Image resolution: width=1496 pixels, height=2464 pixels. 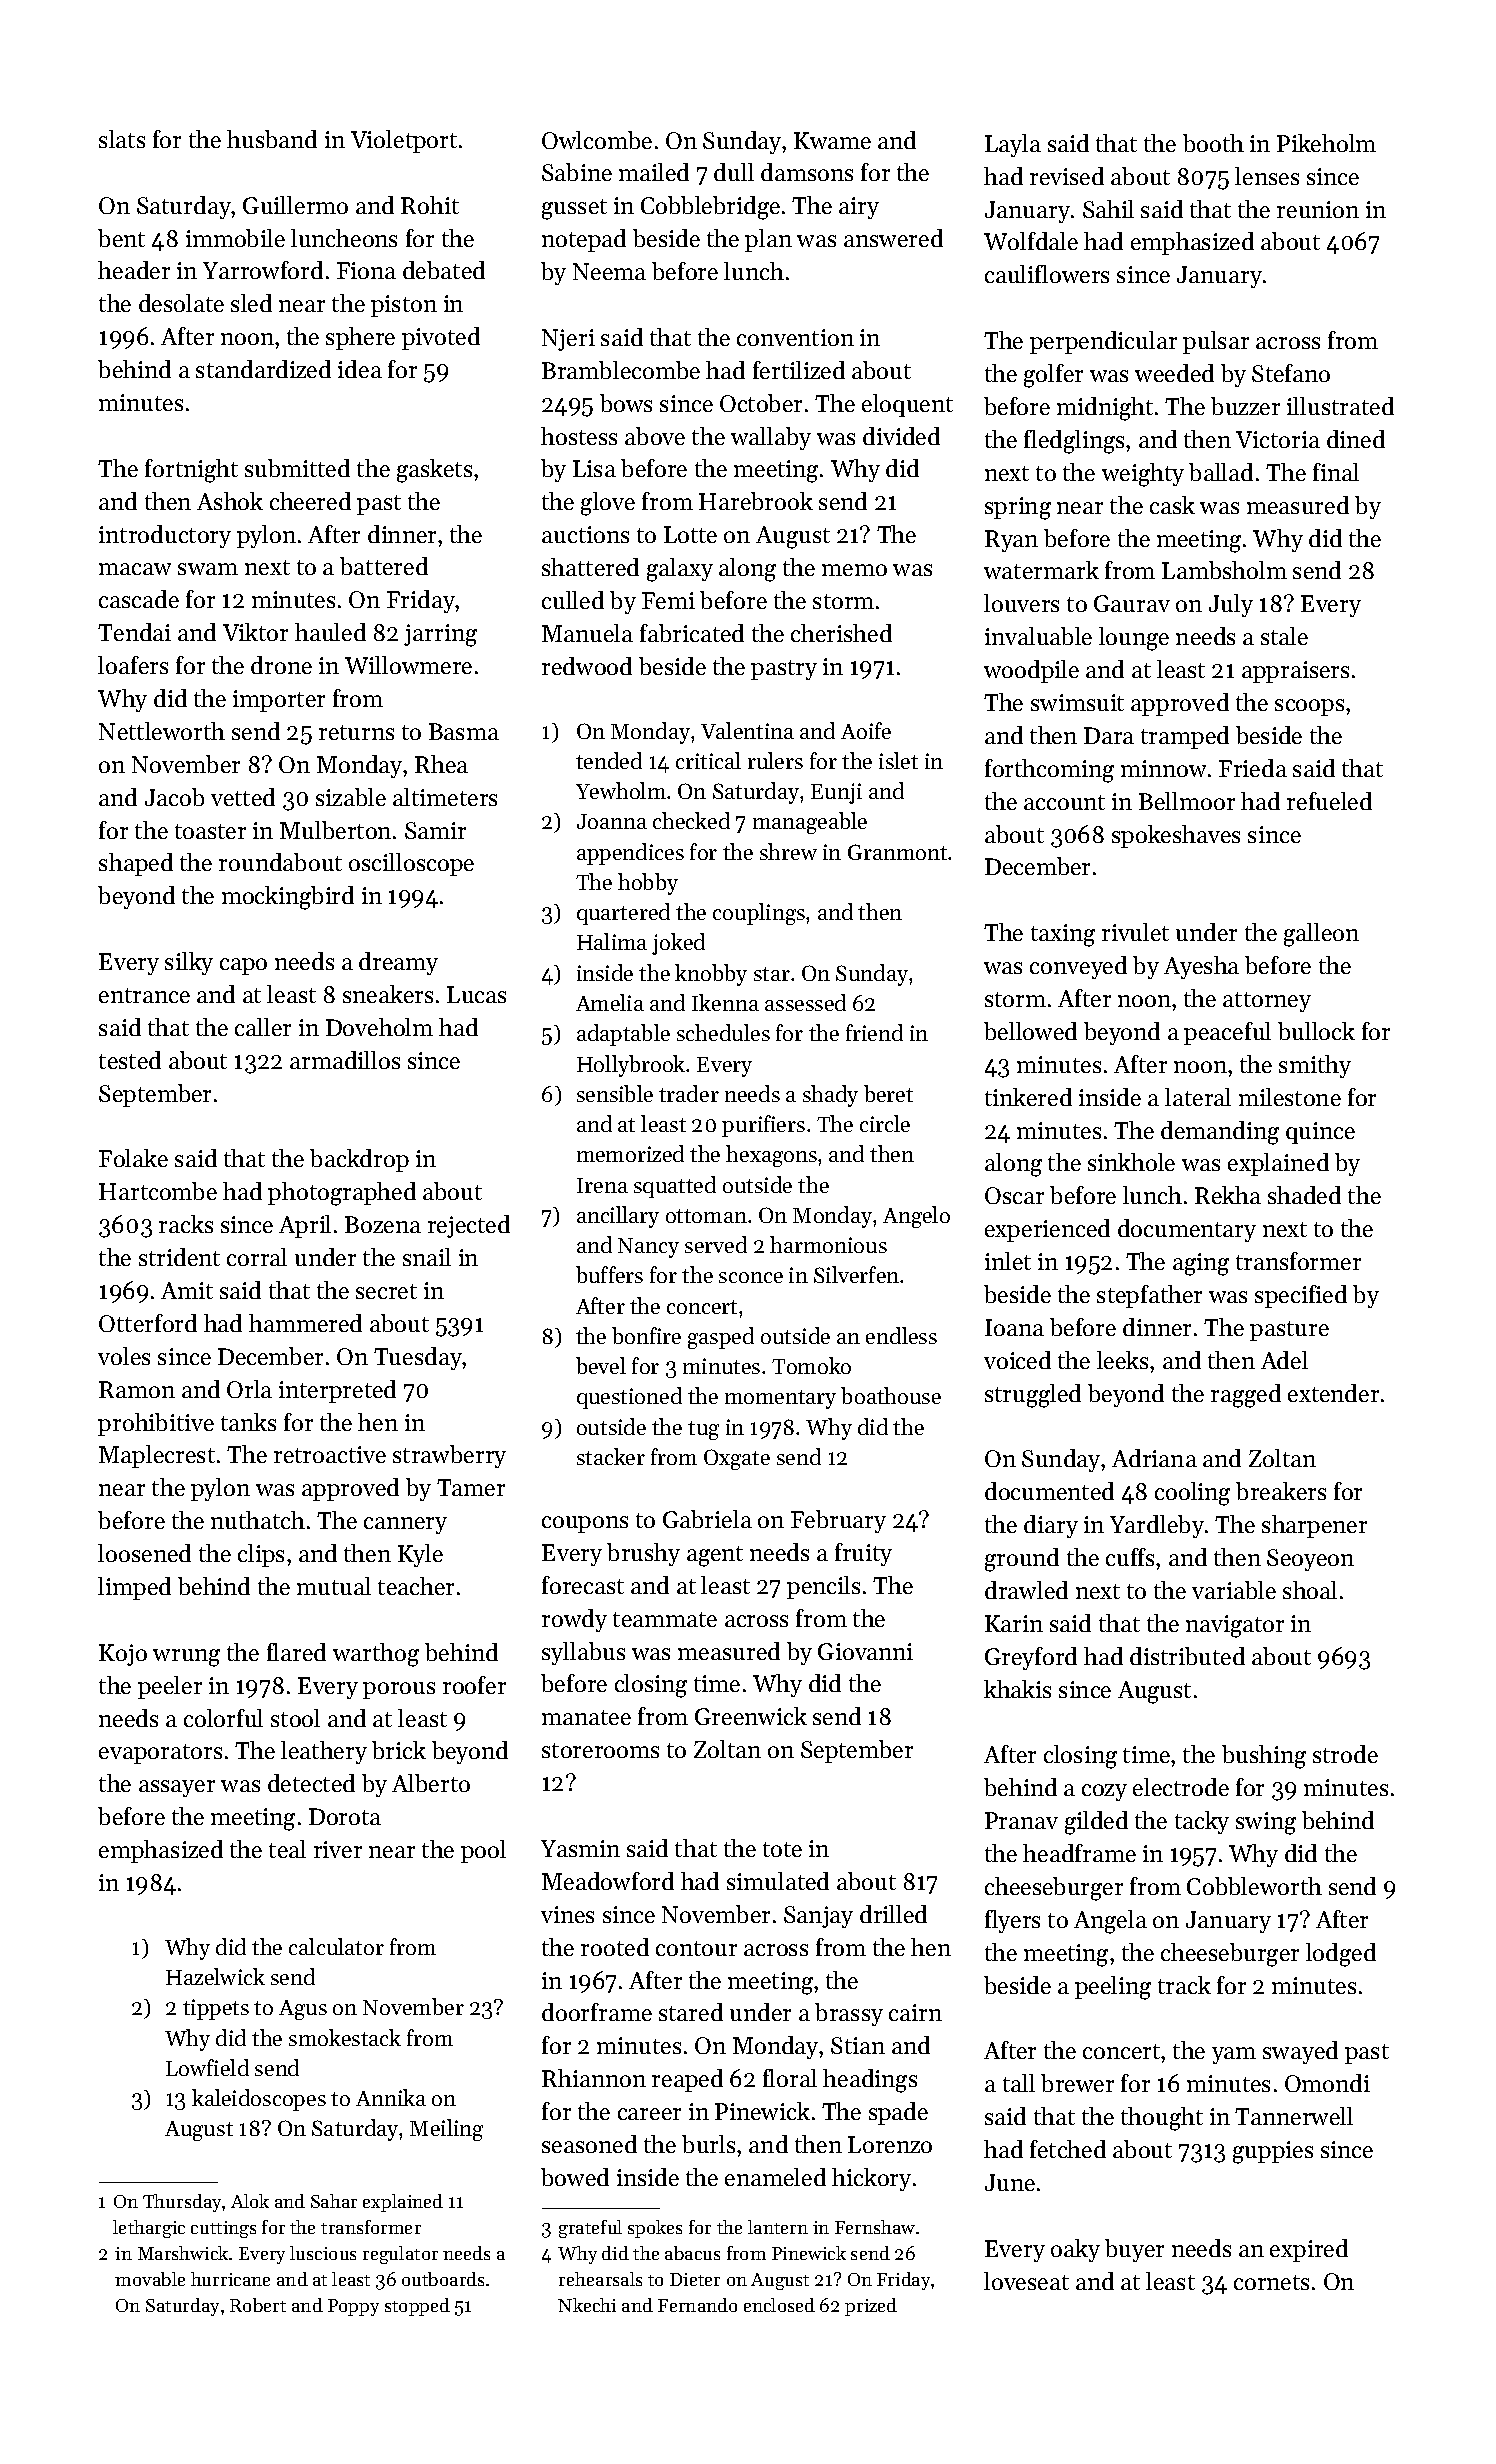 I want to click on Fiona, so click(x=366, y=270).
